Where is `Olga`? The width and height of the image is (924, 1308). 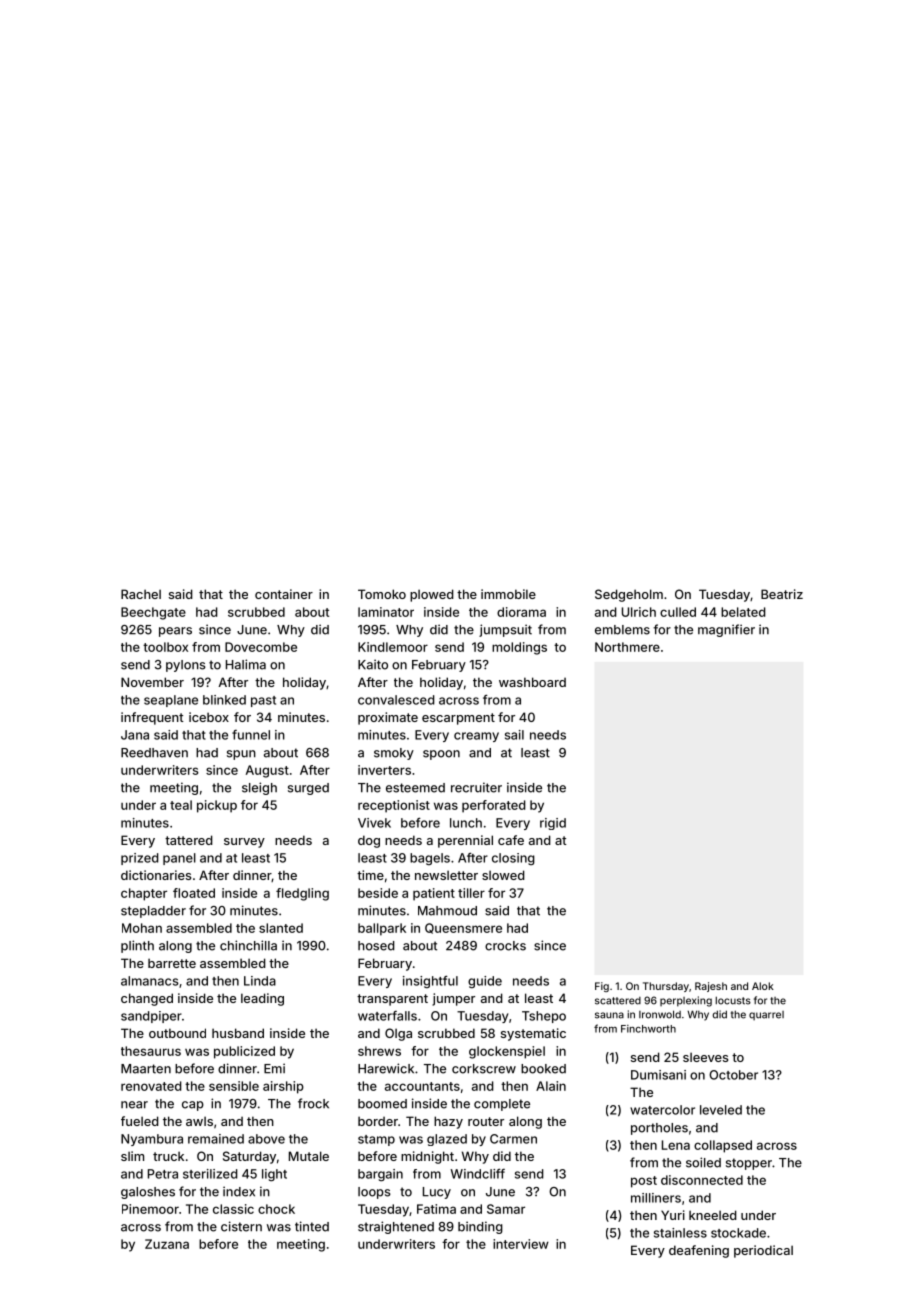 Olga is located at coordinates (398, 1034).
